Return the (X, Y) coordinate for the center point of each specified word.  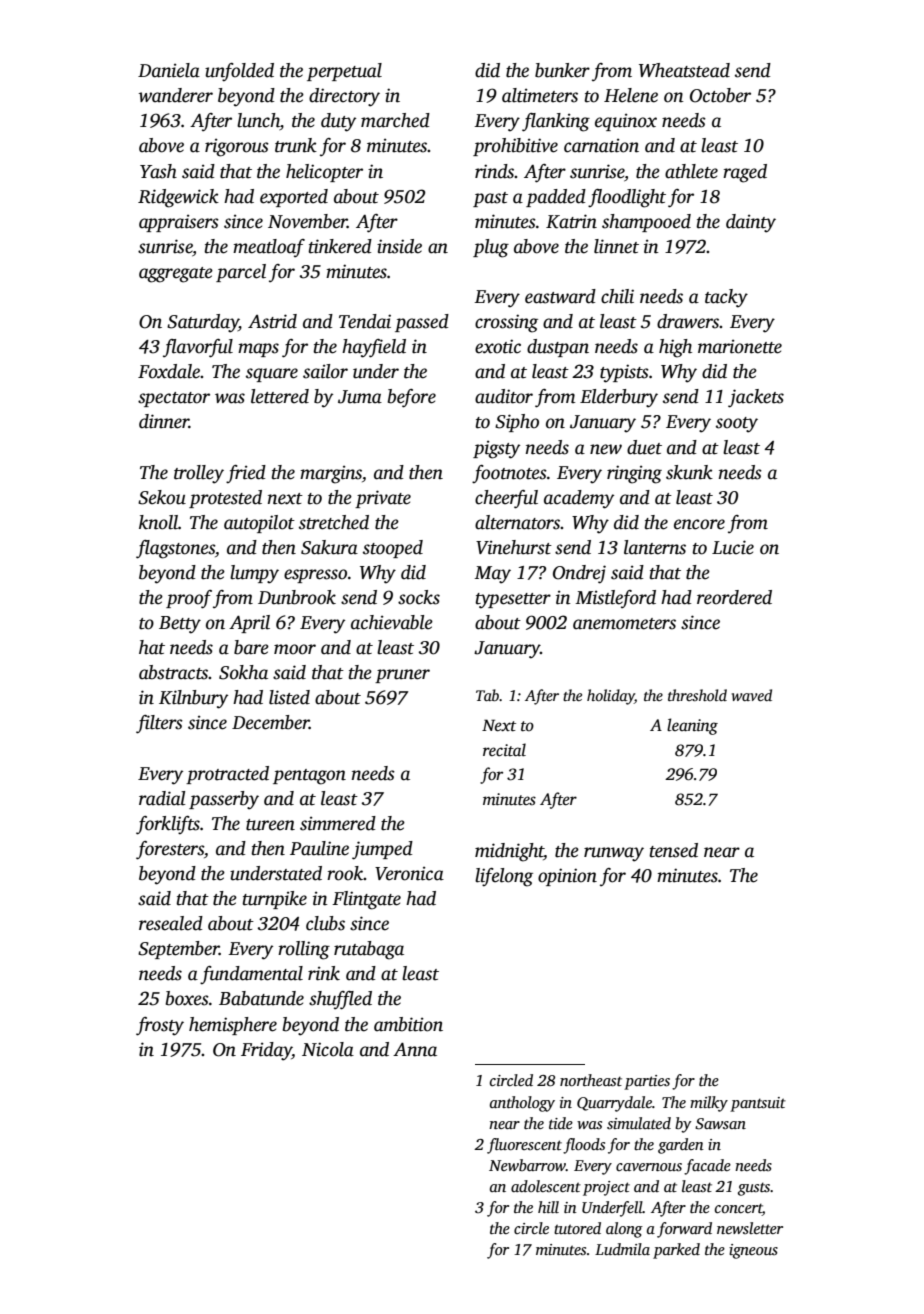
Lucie (733, 547)
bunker (562, 70)
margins (331, 474)
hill (548, 1207)
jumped (382, 850)
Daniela (169, 70)
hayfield (374, 348)
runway (614, 854)
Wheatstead (684, 70)
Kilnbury (193, 699)
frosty (160, 1026)
